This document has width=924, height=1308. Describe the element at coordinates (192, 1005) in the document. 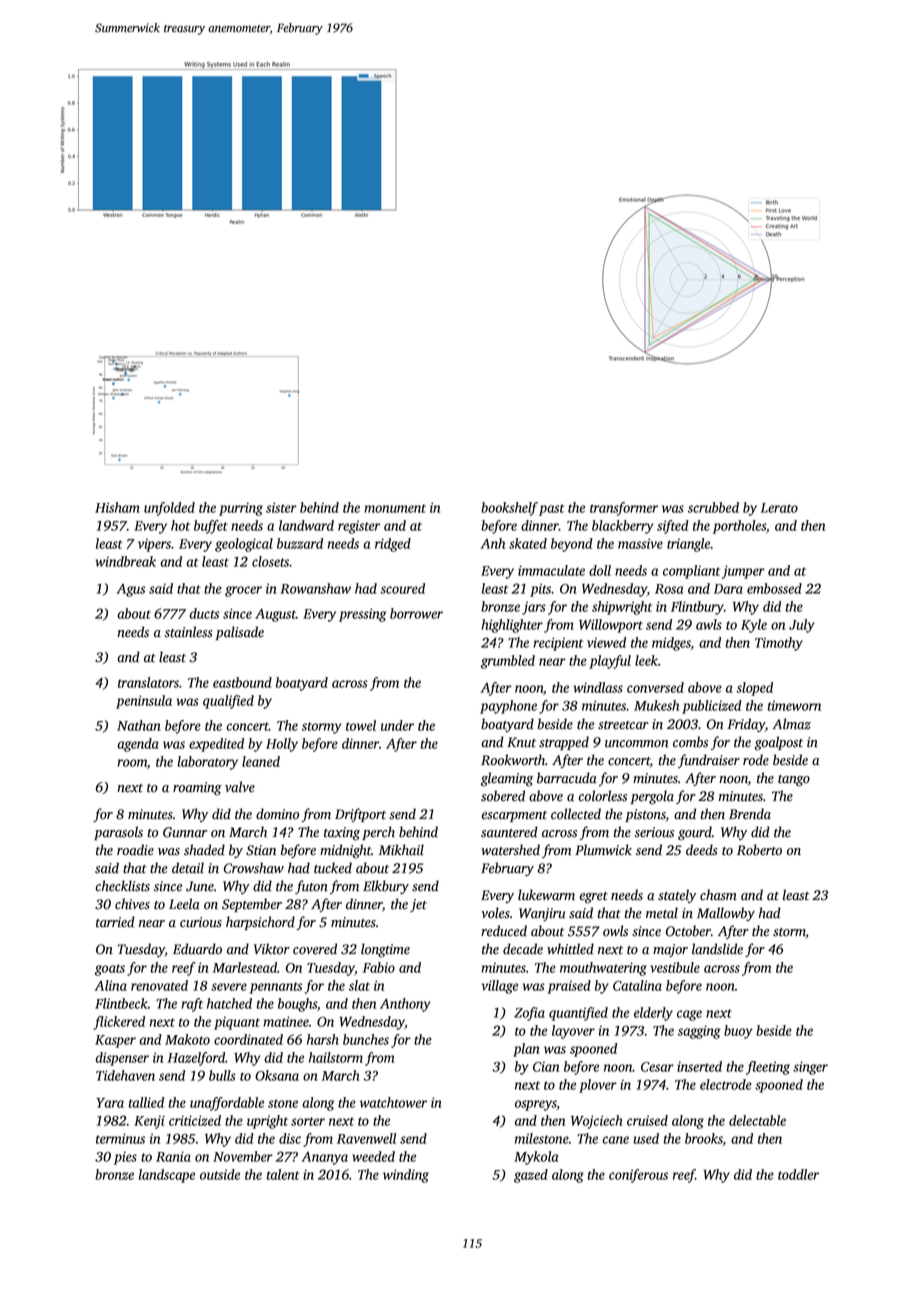

I see `raft` at that location.
